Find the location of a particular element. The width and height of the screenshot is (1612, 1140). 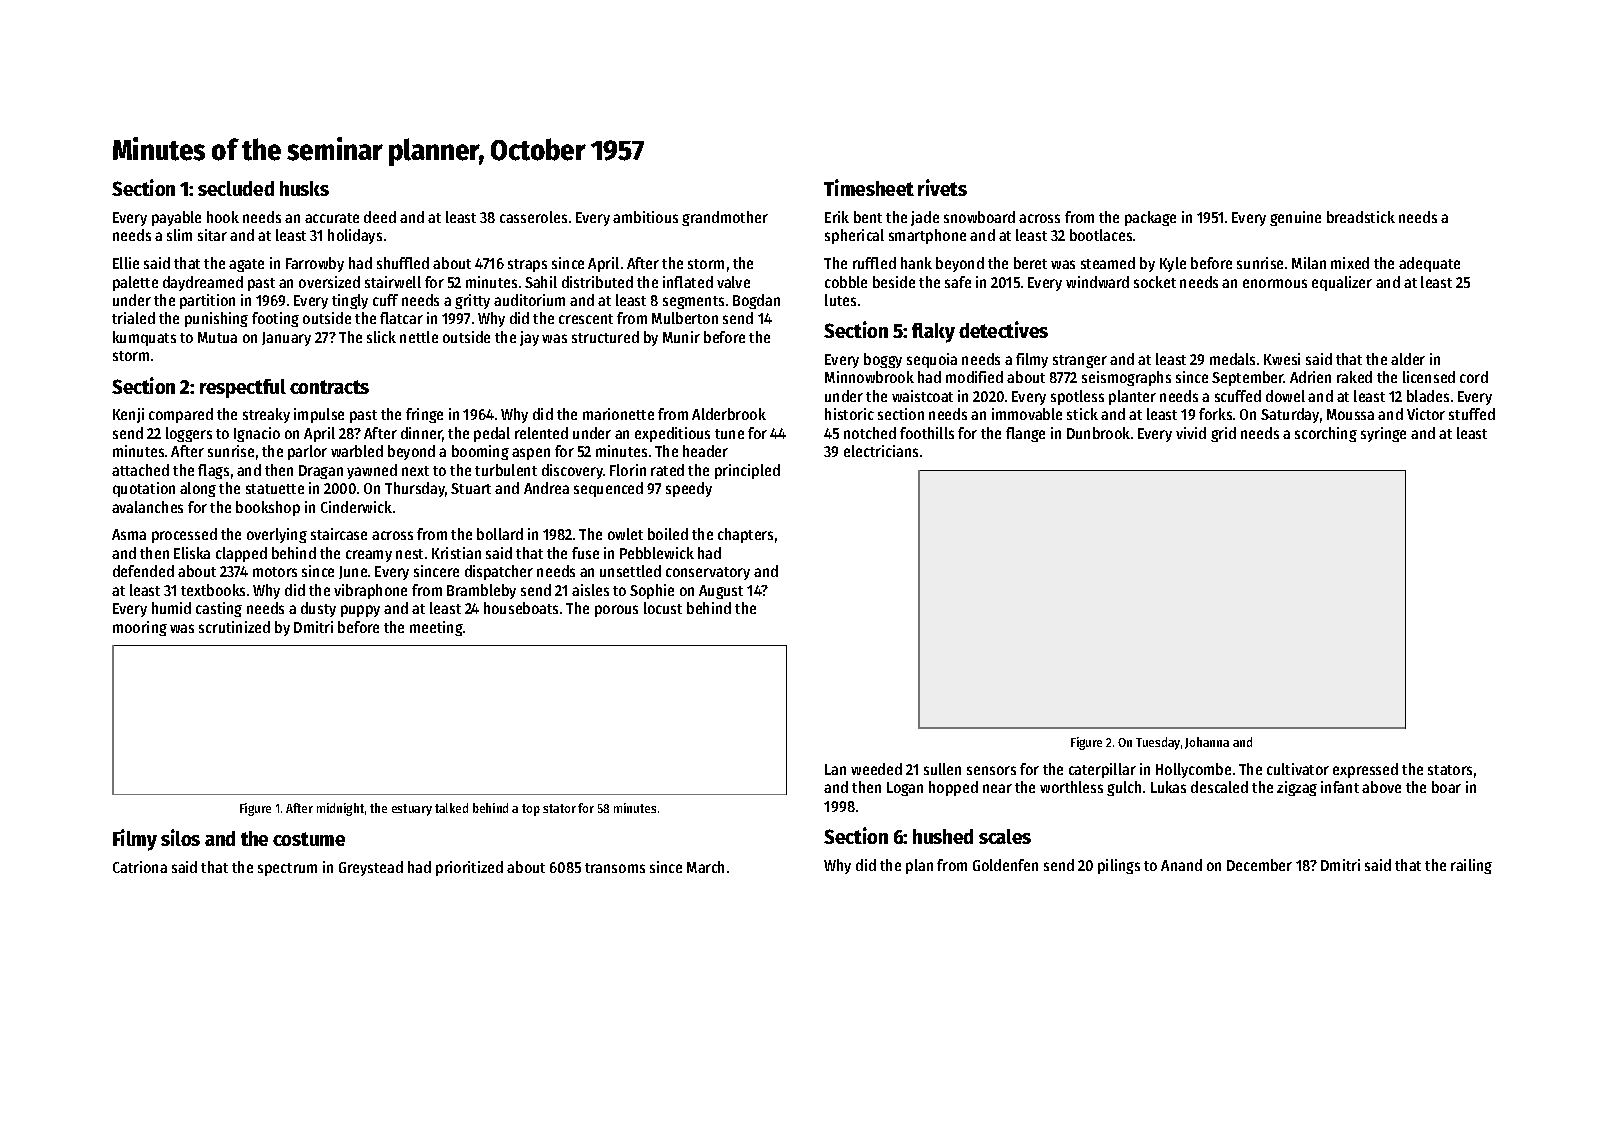

jade is located at coordinates (925, 218).
